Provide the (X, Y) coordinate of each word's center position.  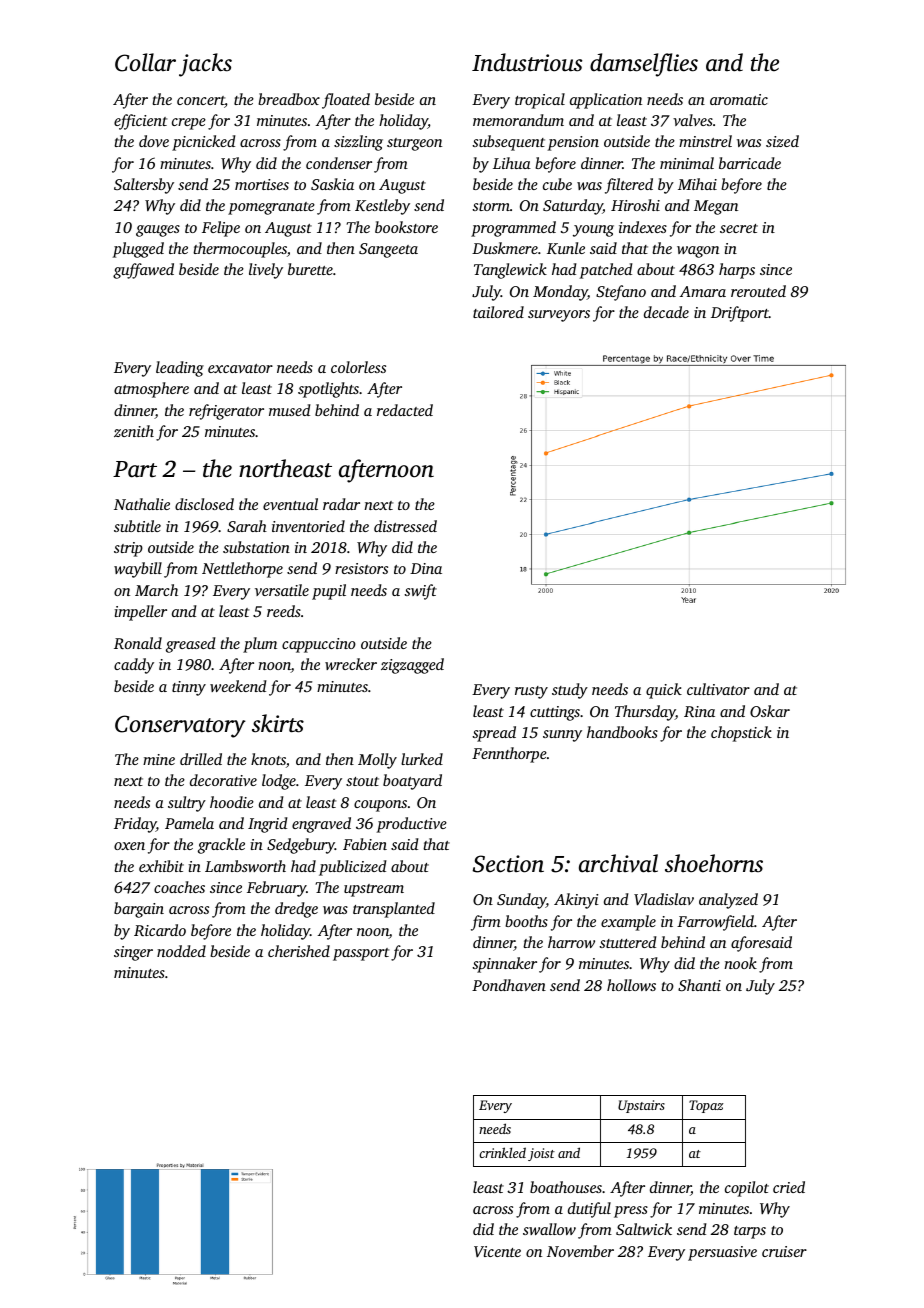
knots (268, 759)
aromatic (739, 99)
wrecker (351, 664)
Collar (145, 62)
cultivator (718, 689)
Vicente (497, 1251)
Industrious (527, 62)
